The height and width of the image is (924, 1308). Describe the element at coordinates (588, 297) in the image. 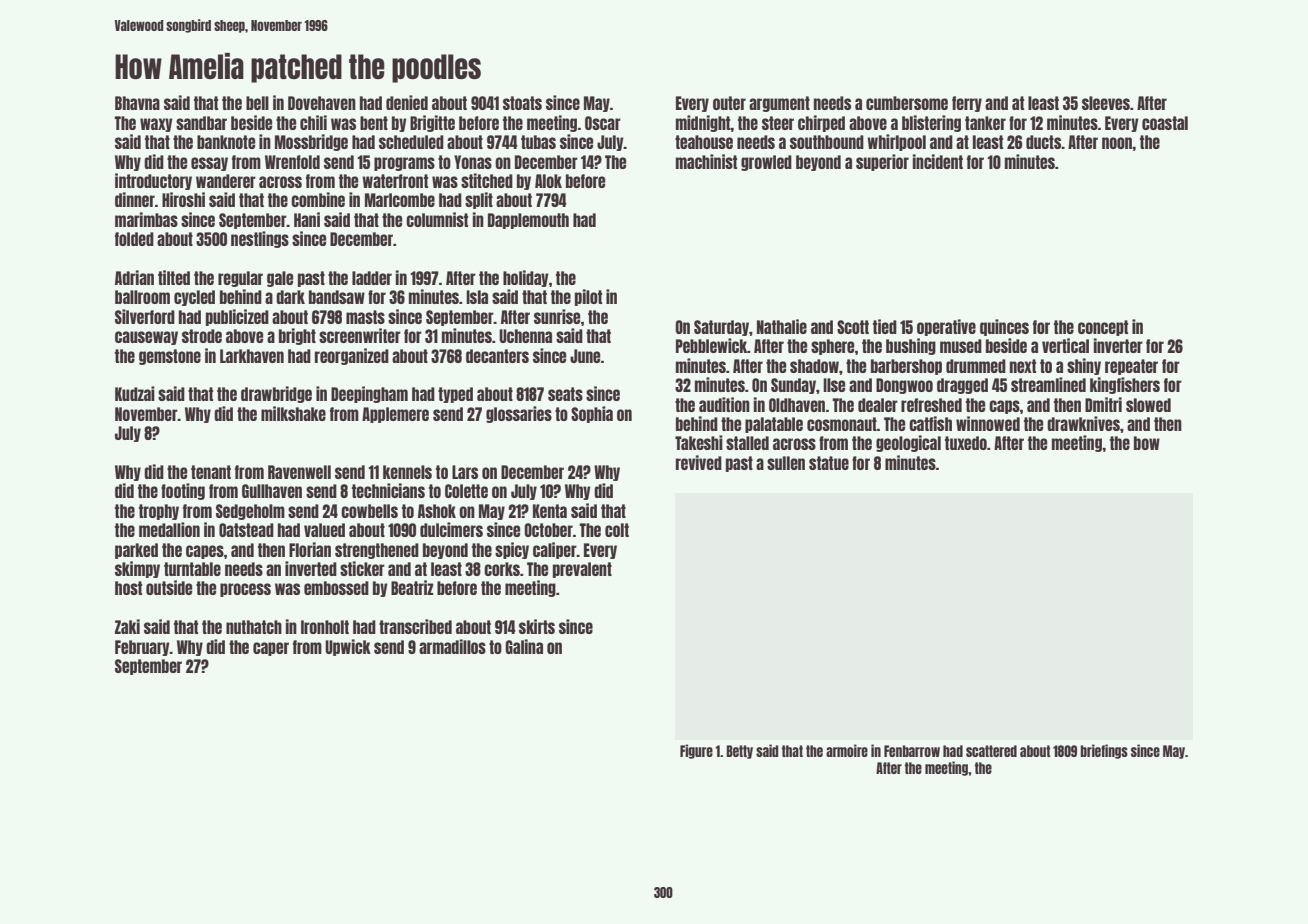

I see `pilot` at that location.
